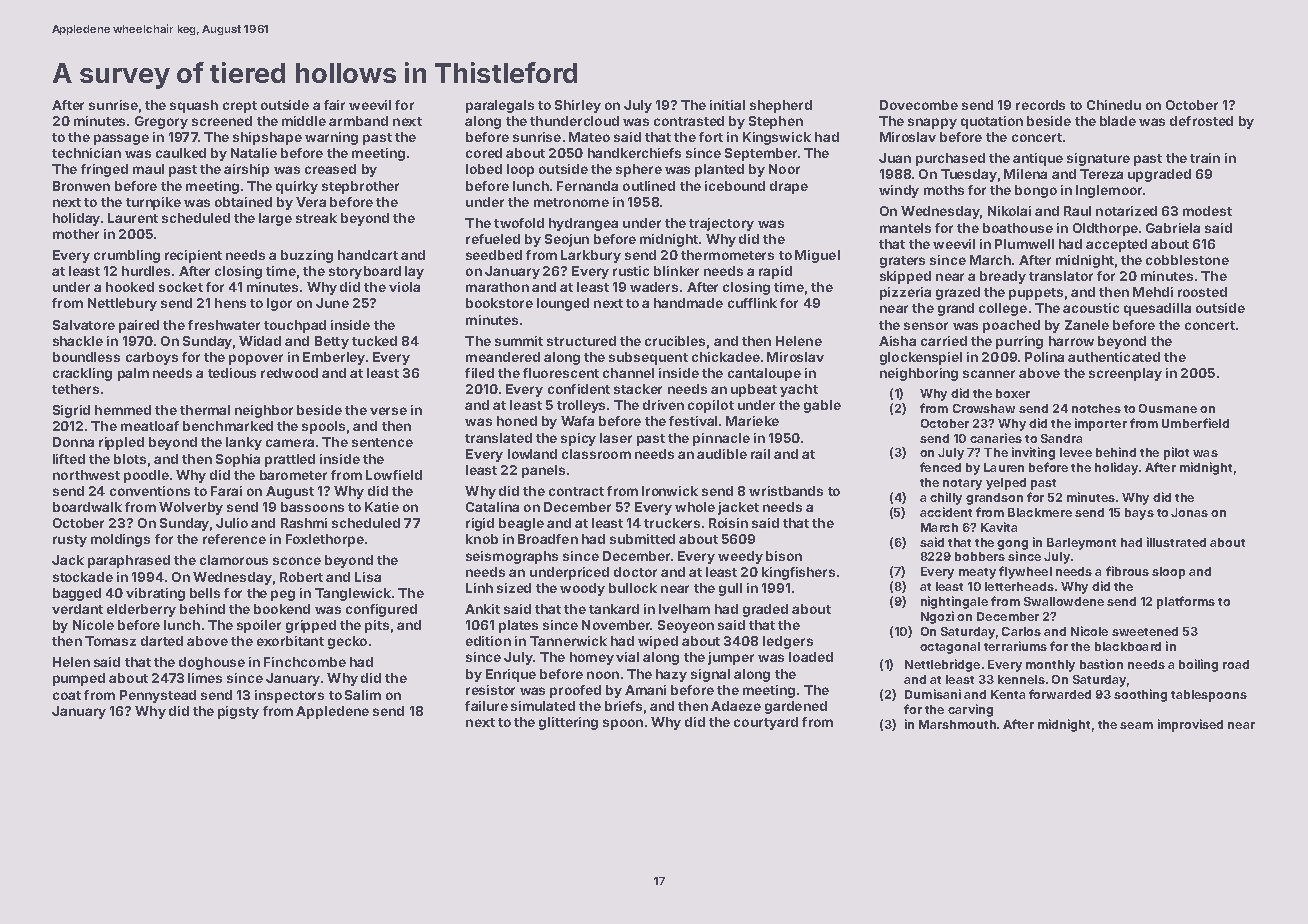  I want to click on roosted, so click(1202, 292).
